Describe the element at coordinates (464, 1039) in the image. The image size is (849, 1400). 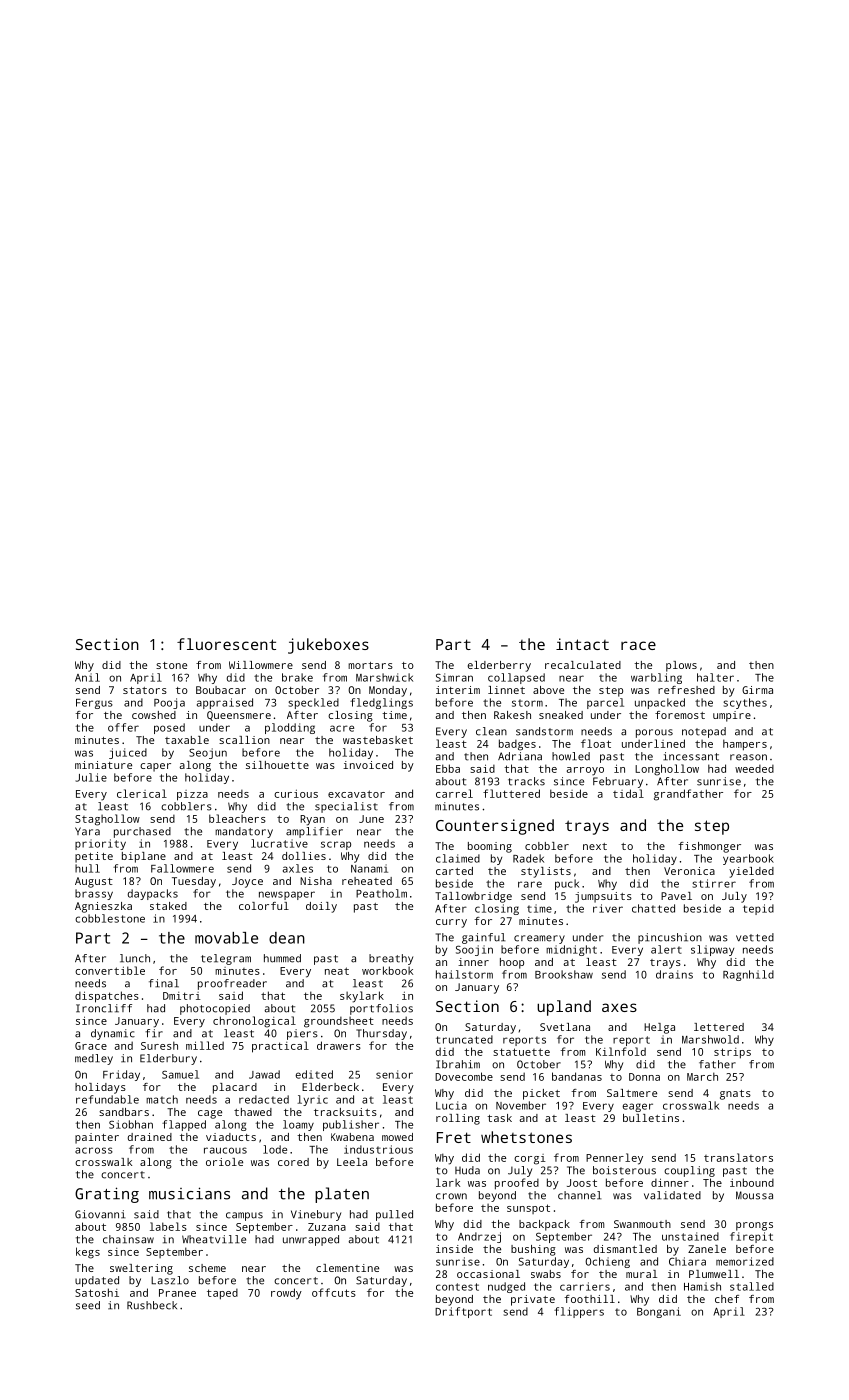
I see `truncated` at that location.
